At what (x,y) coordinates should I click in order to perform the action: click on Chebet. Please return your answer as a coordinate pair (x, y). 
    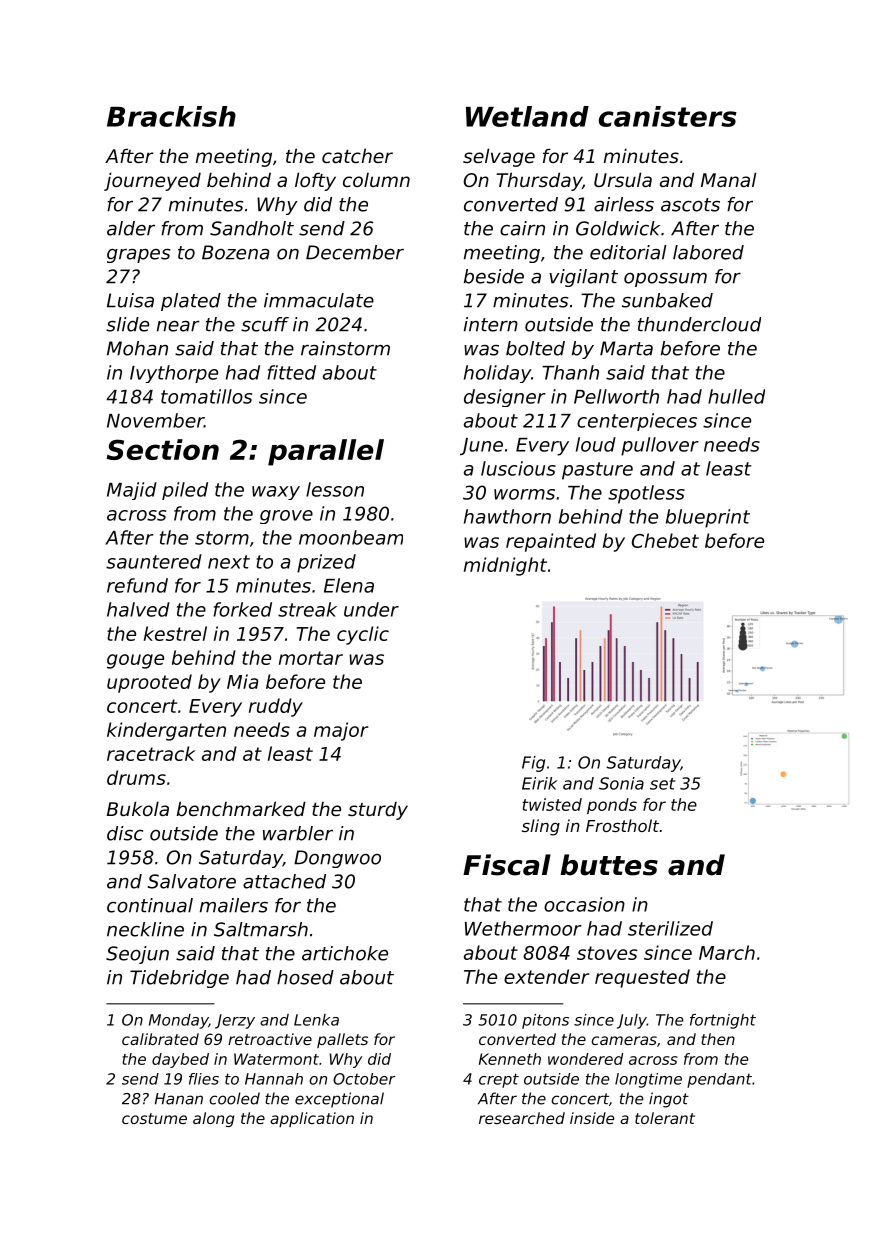
    Looking at the image, I should click on (665, 540).
